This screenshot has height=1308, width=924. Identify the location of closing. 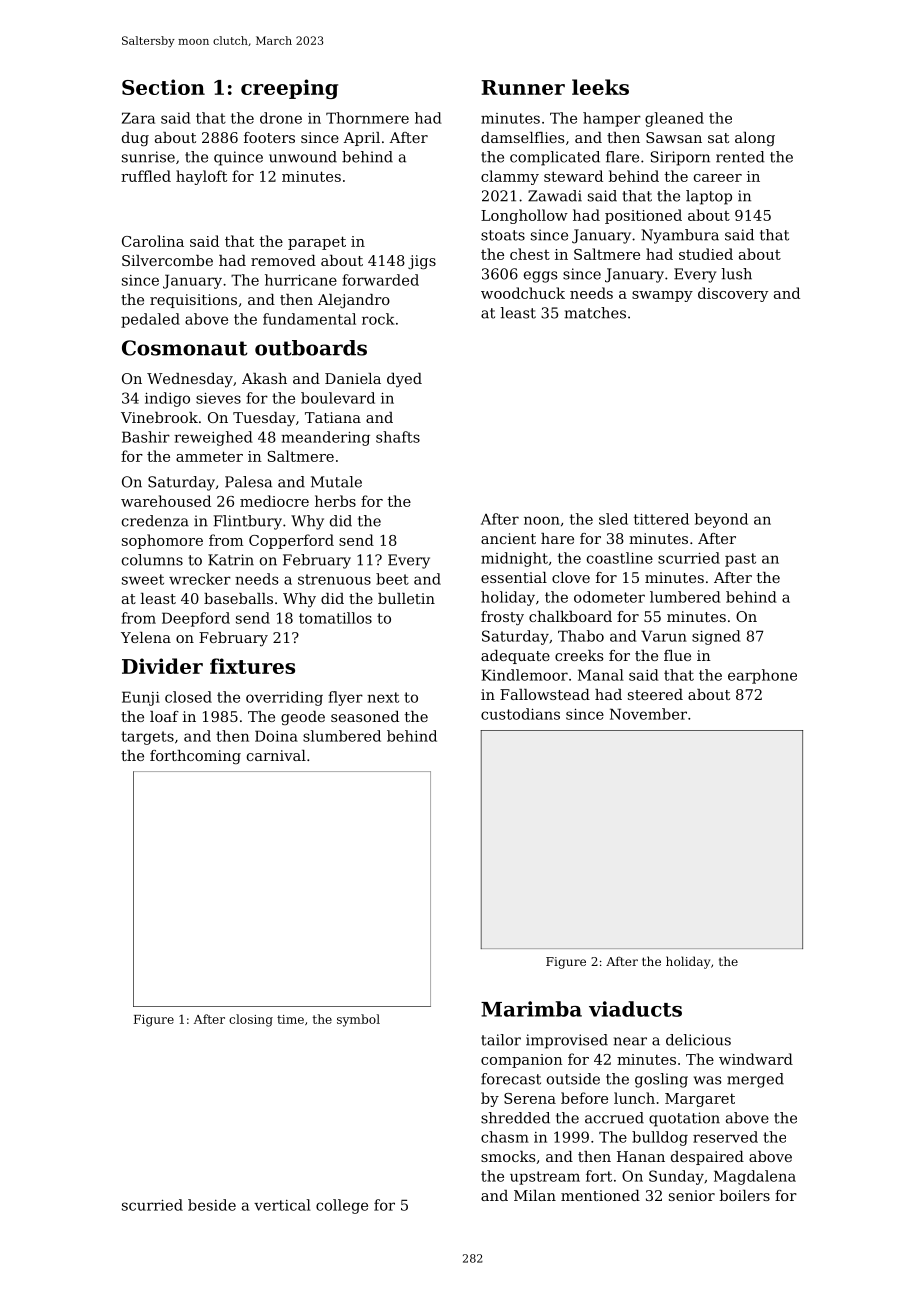
(251, 1020).
